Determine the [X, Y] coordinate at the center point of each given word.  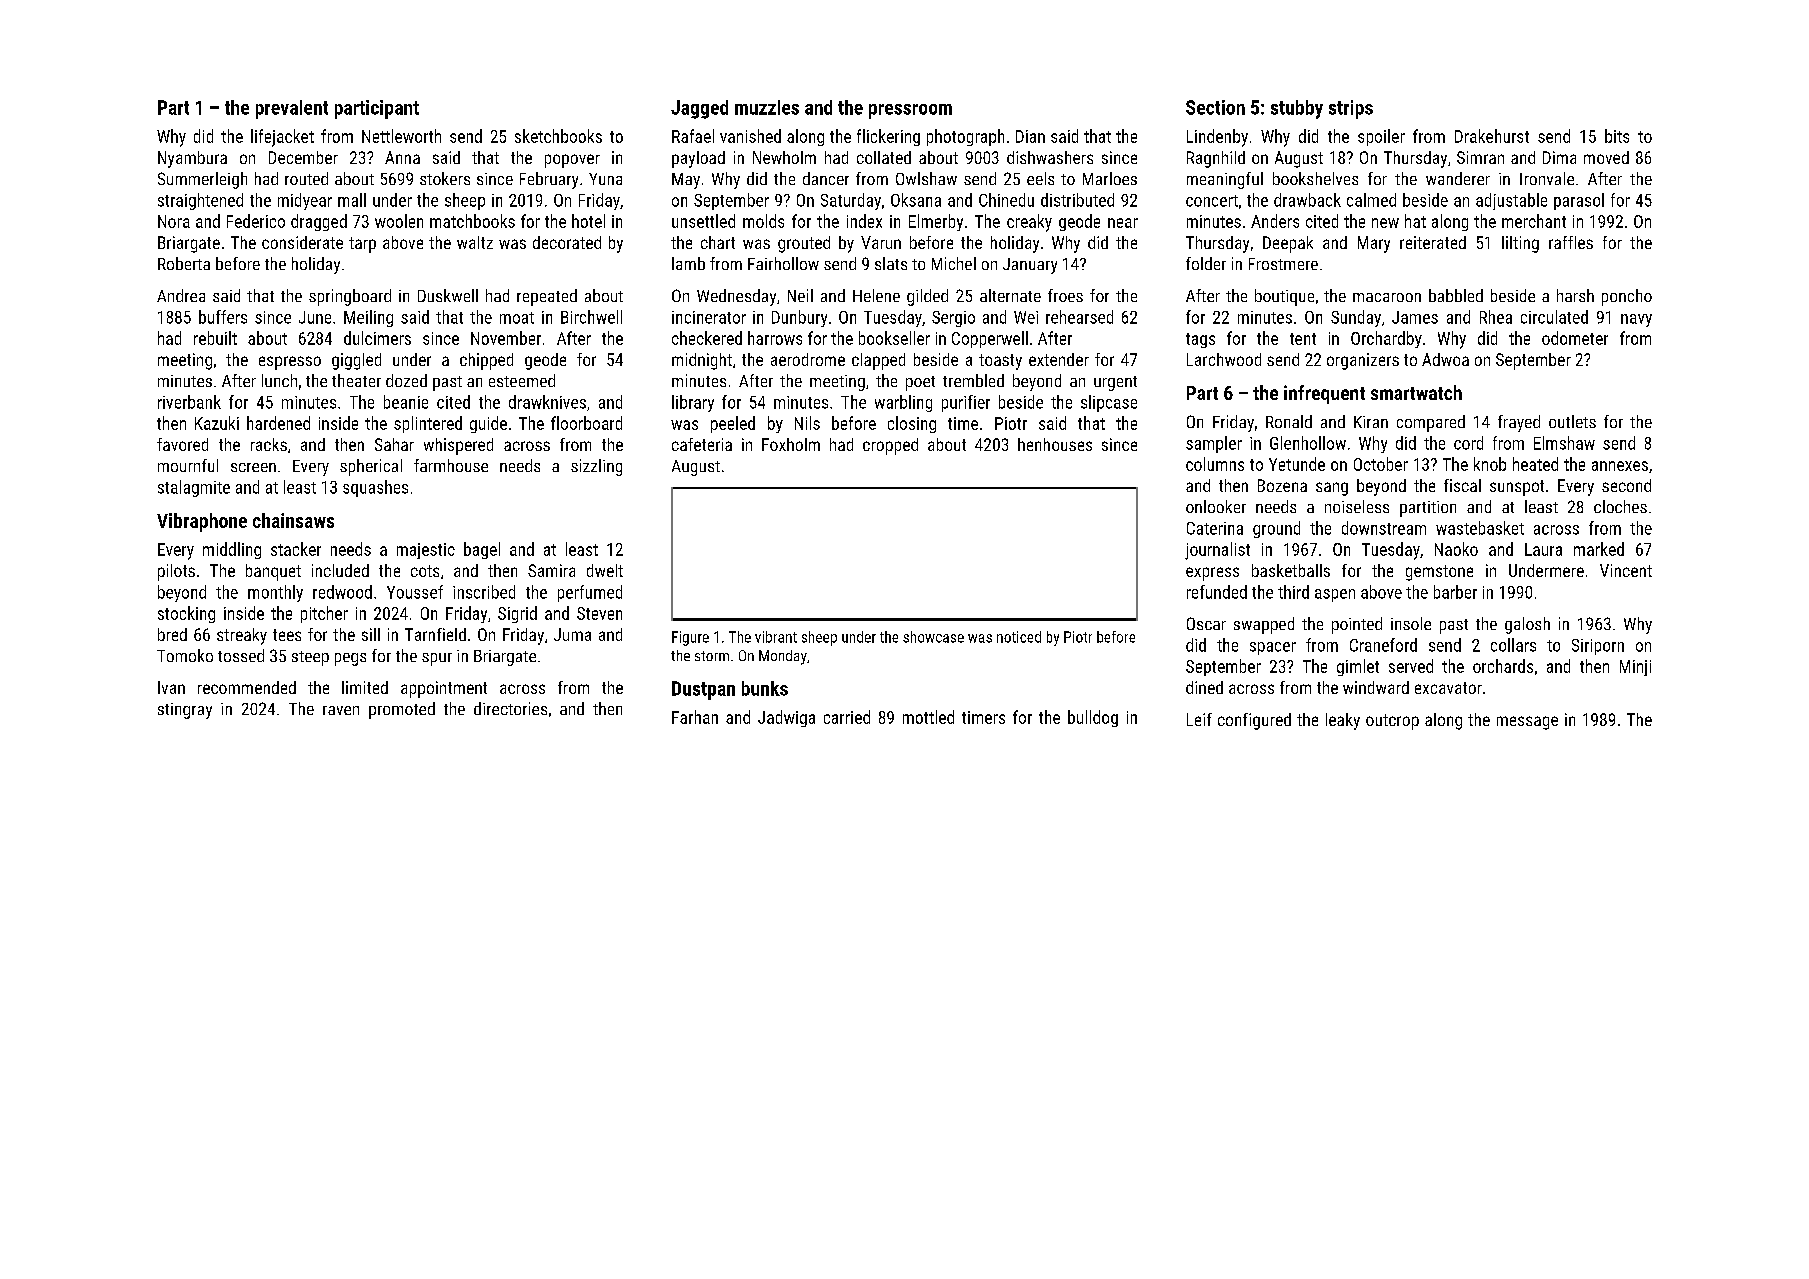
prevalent [292, 109]
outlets [1572, 421]
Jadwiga [786, 718]
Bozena [1282, 485]
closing [912, 424]
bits [1617, 136]
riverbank [189, 402]
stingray [185, 711]
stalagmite [194, 488]
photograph [965, 137]
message [1527, 723]
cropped [890, 446]
